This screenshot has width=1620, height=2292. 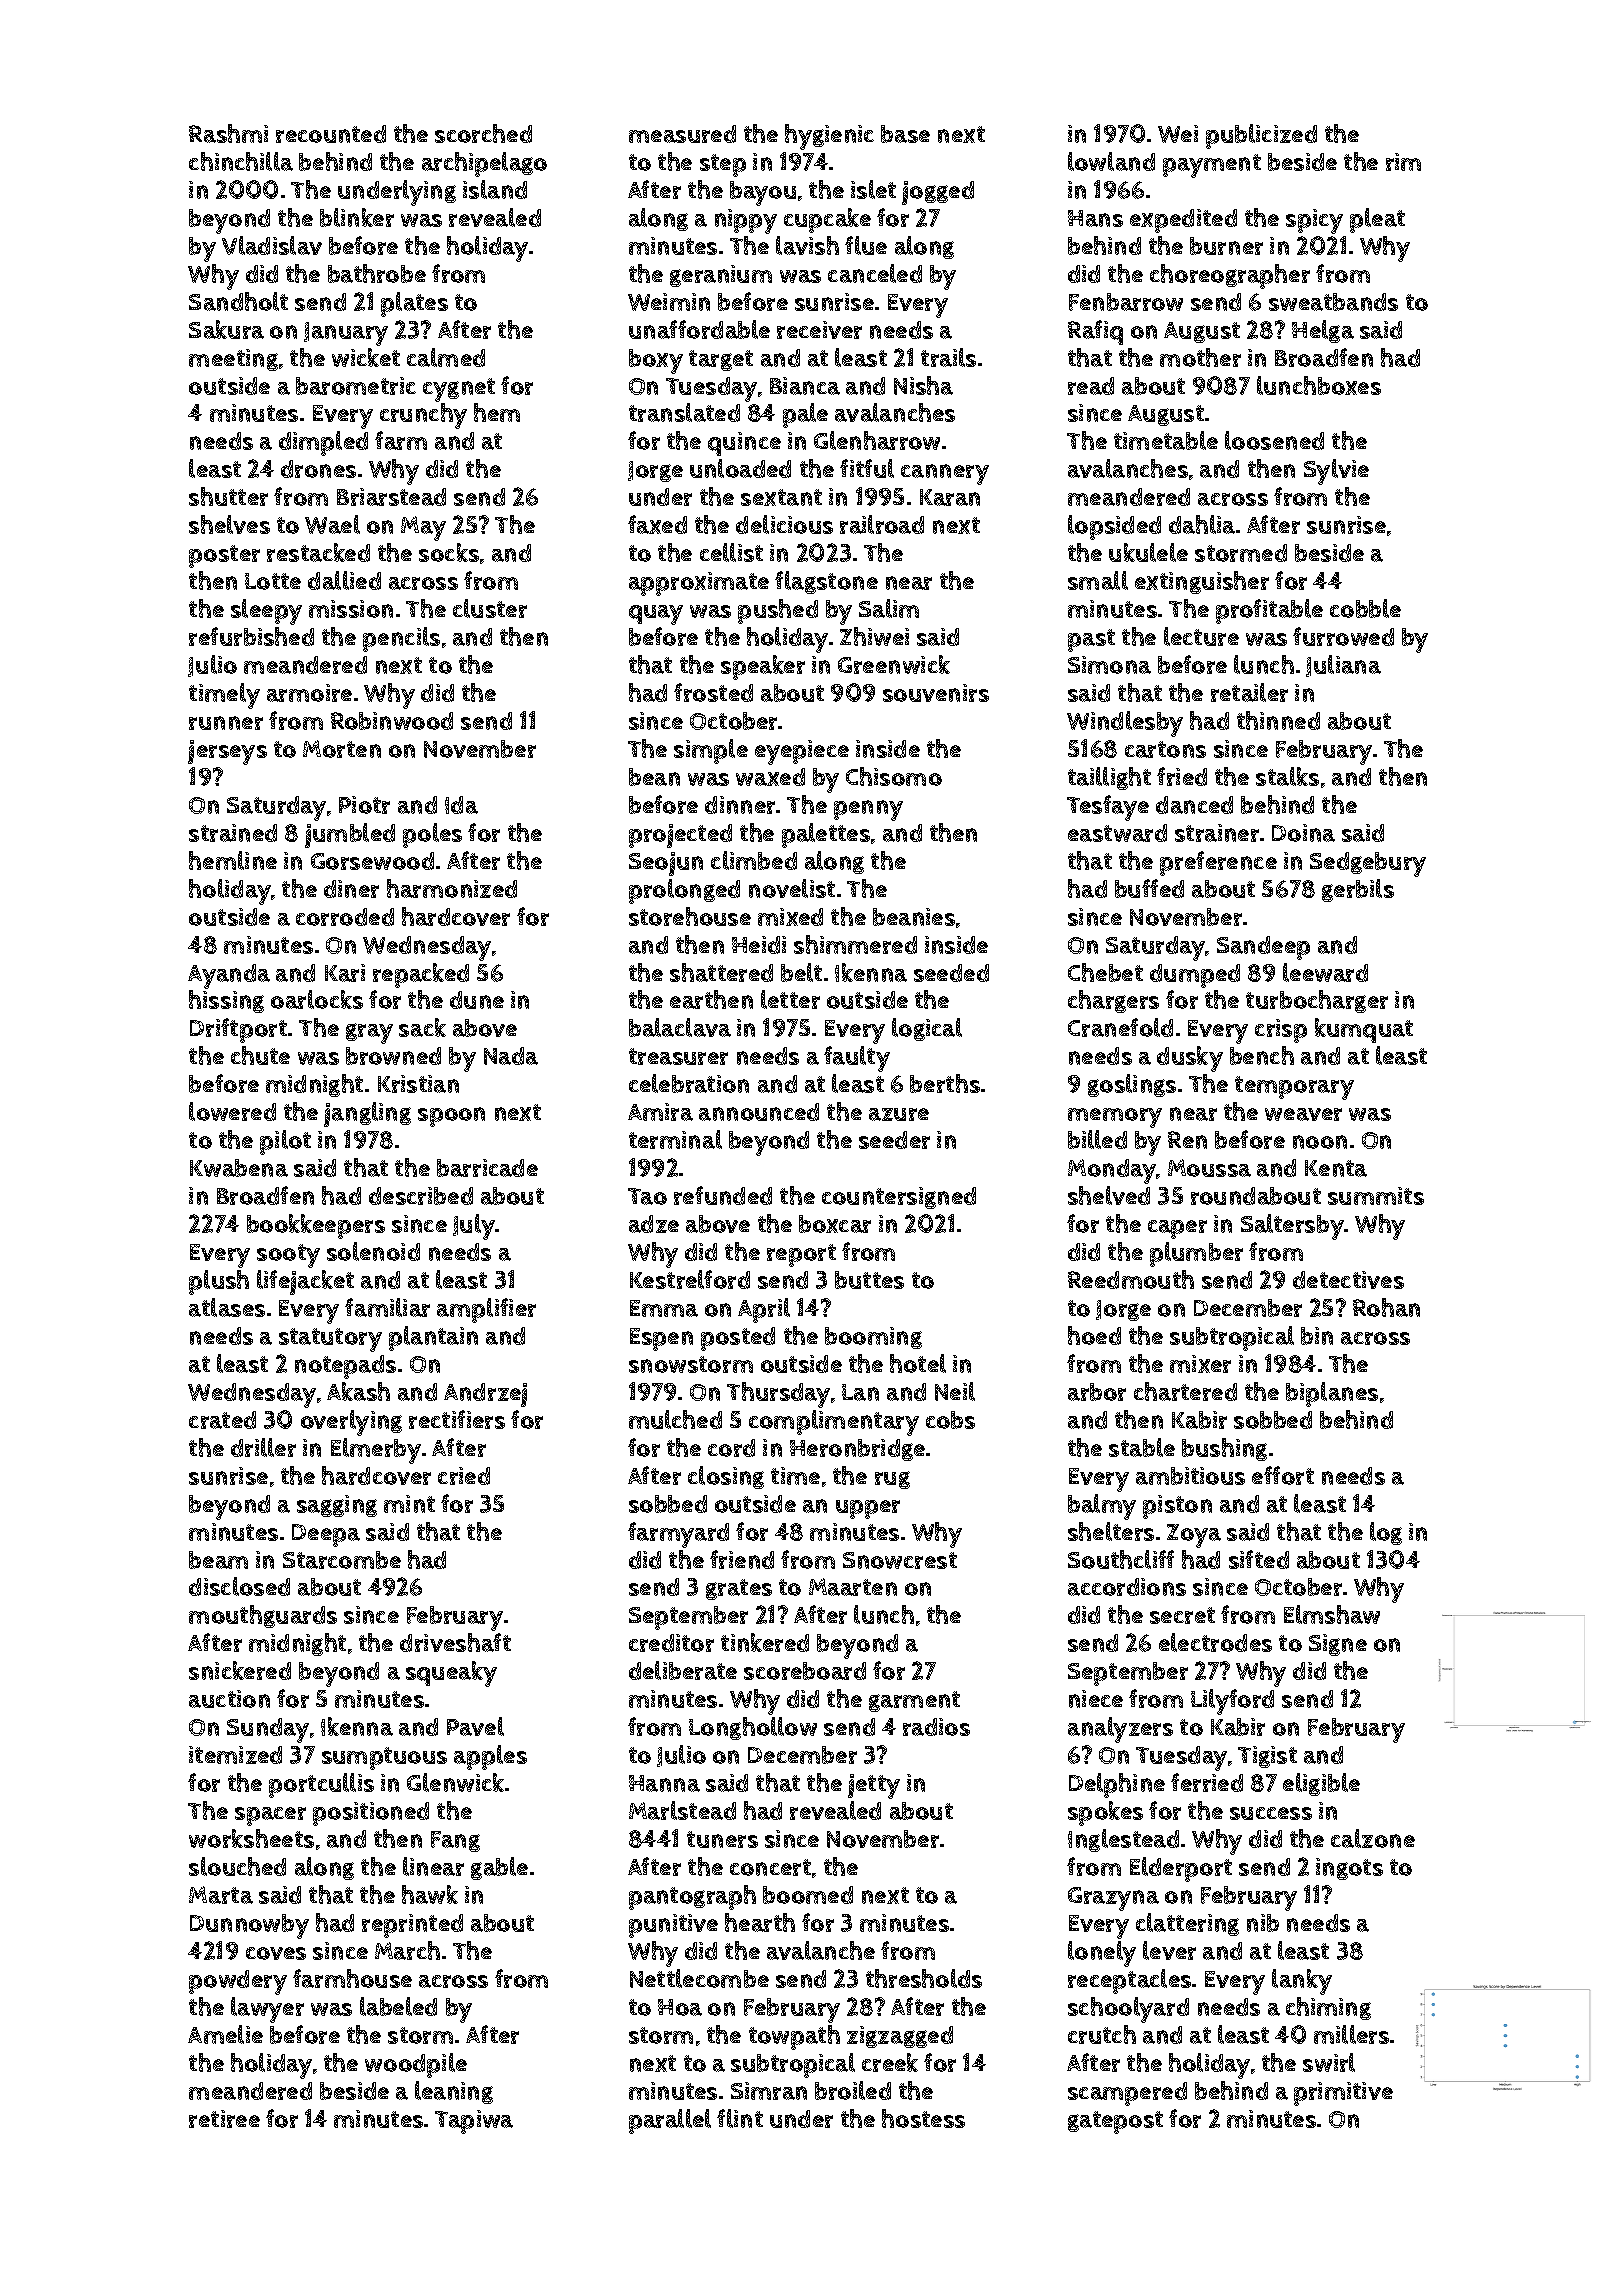 What do you see at coordinates (238, 301) in the screenshot?
I see `Sandholt` at bounding box center [238, 301].
